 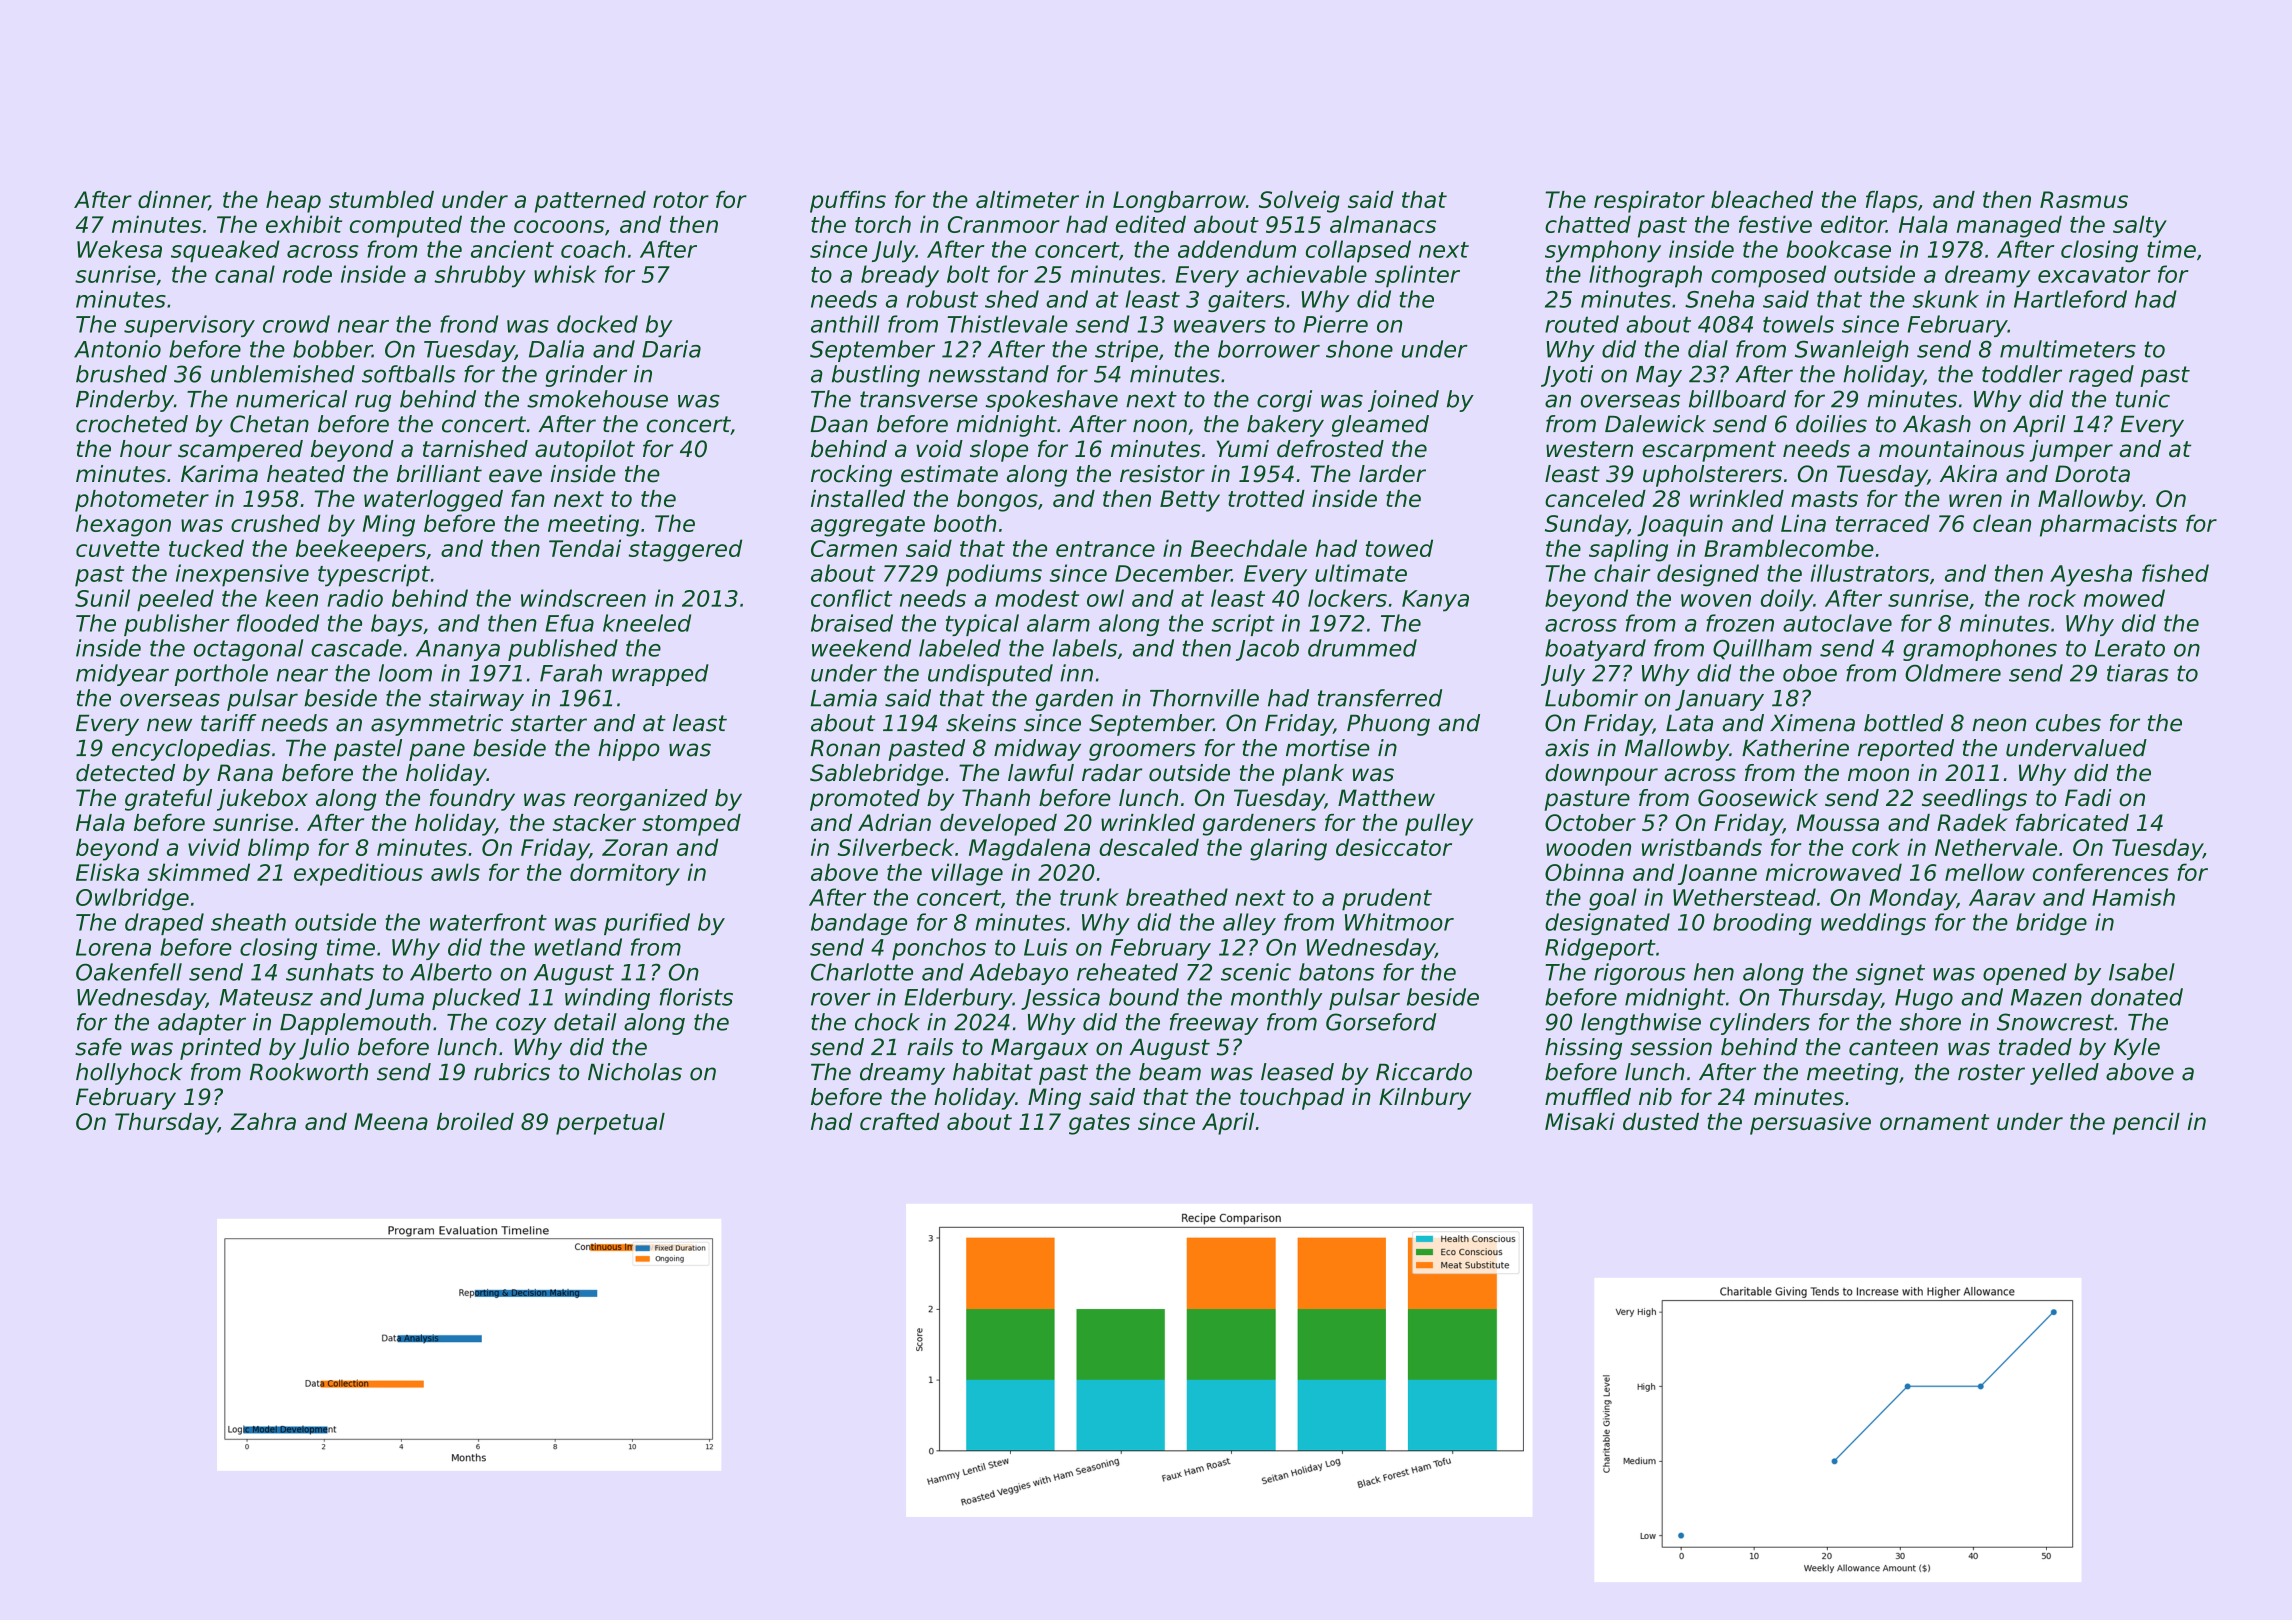 I want to click on Nicholas, so click(x=635, y=1072).
